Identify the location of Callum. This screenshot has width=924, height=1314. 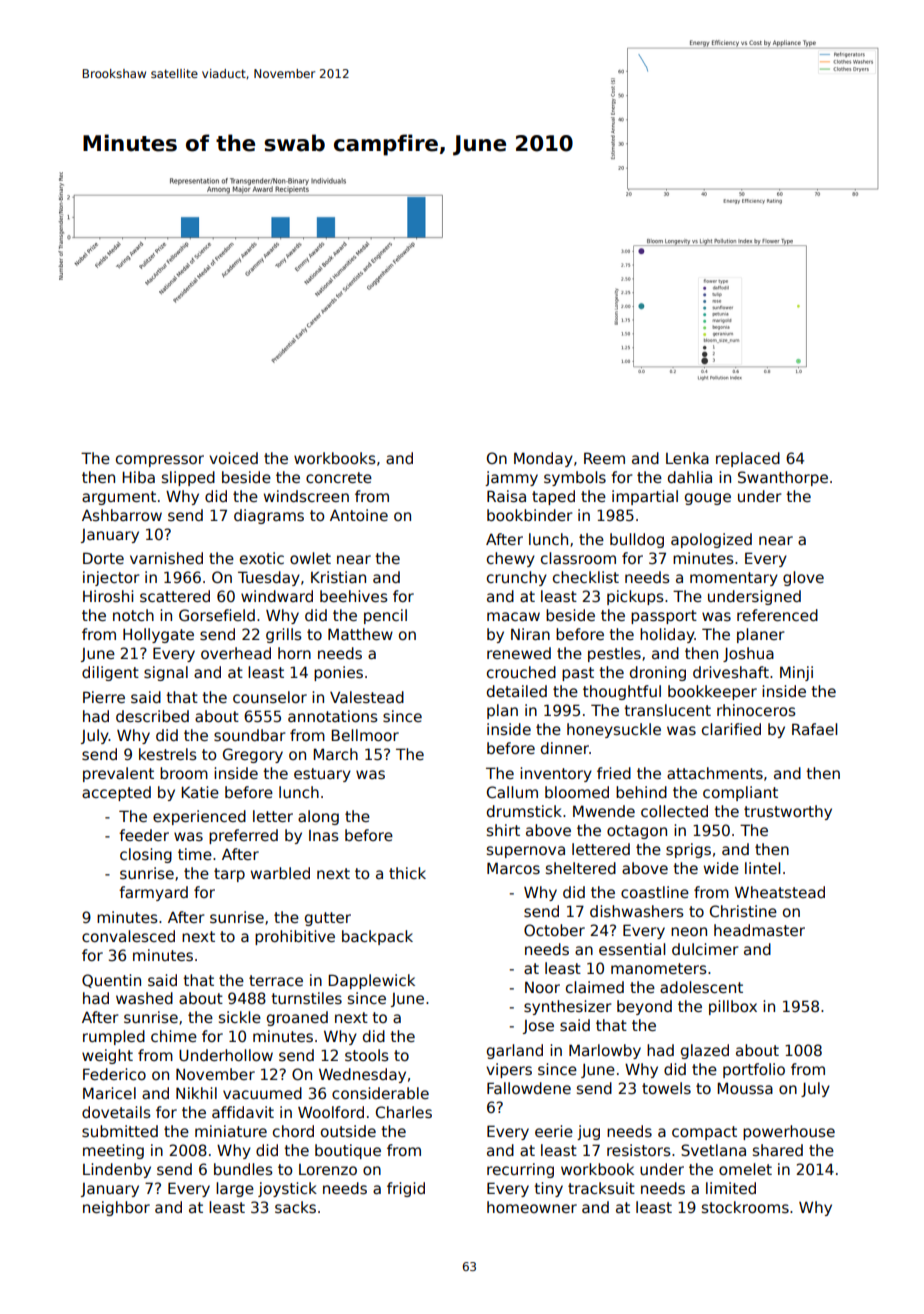
(512, 792).
